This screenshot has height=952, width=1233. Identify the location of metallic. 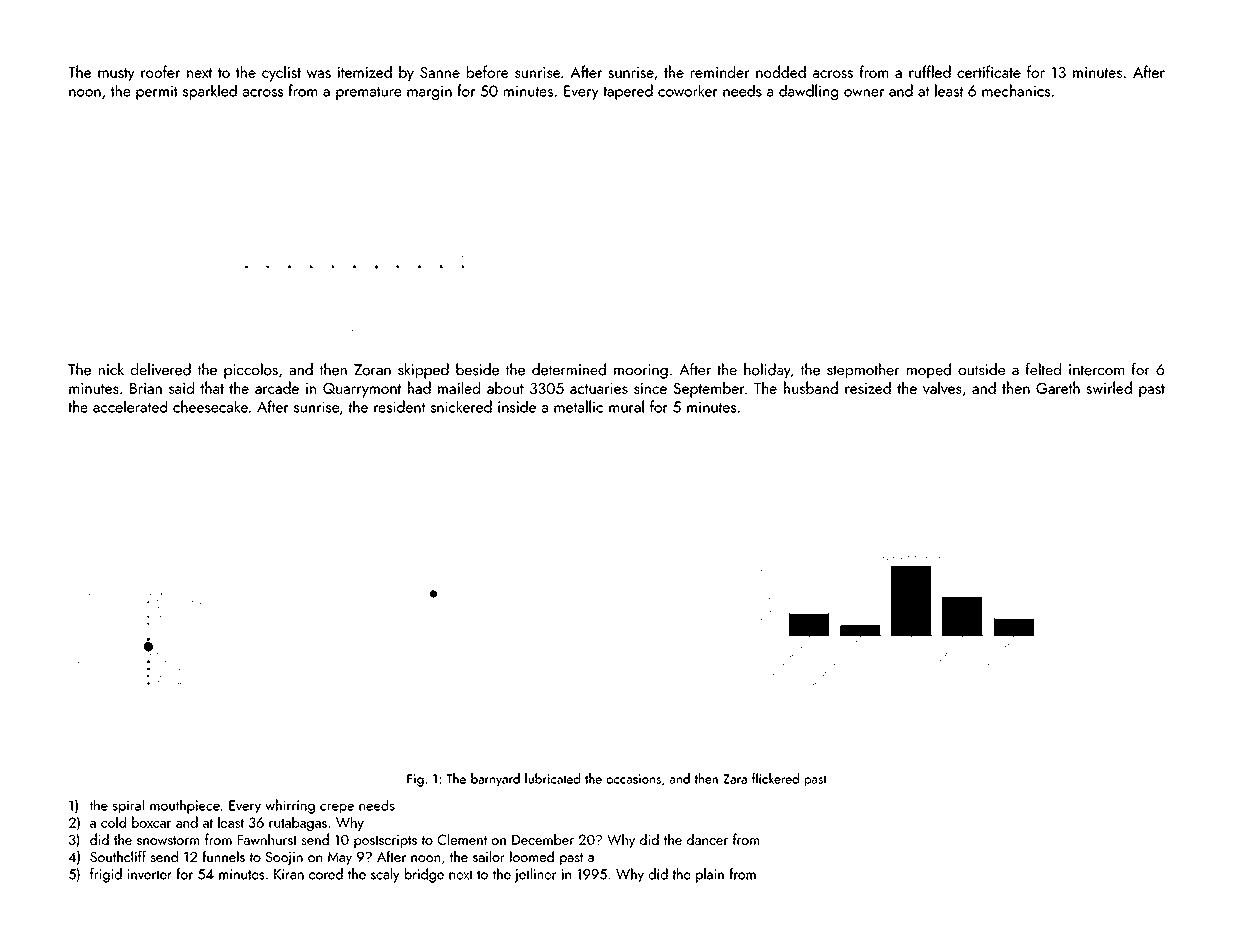
(578, 406).
